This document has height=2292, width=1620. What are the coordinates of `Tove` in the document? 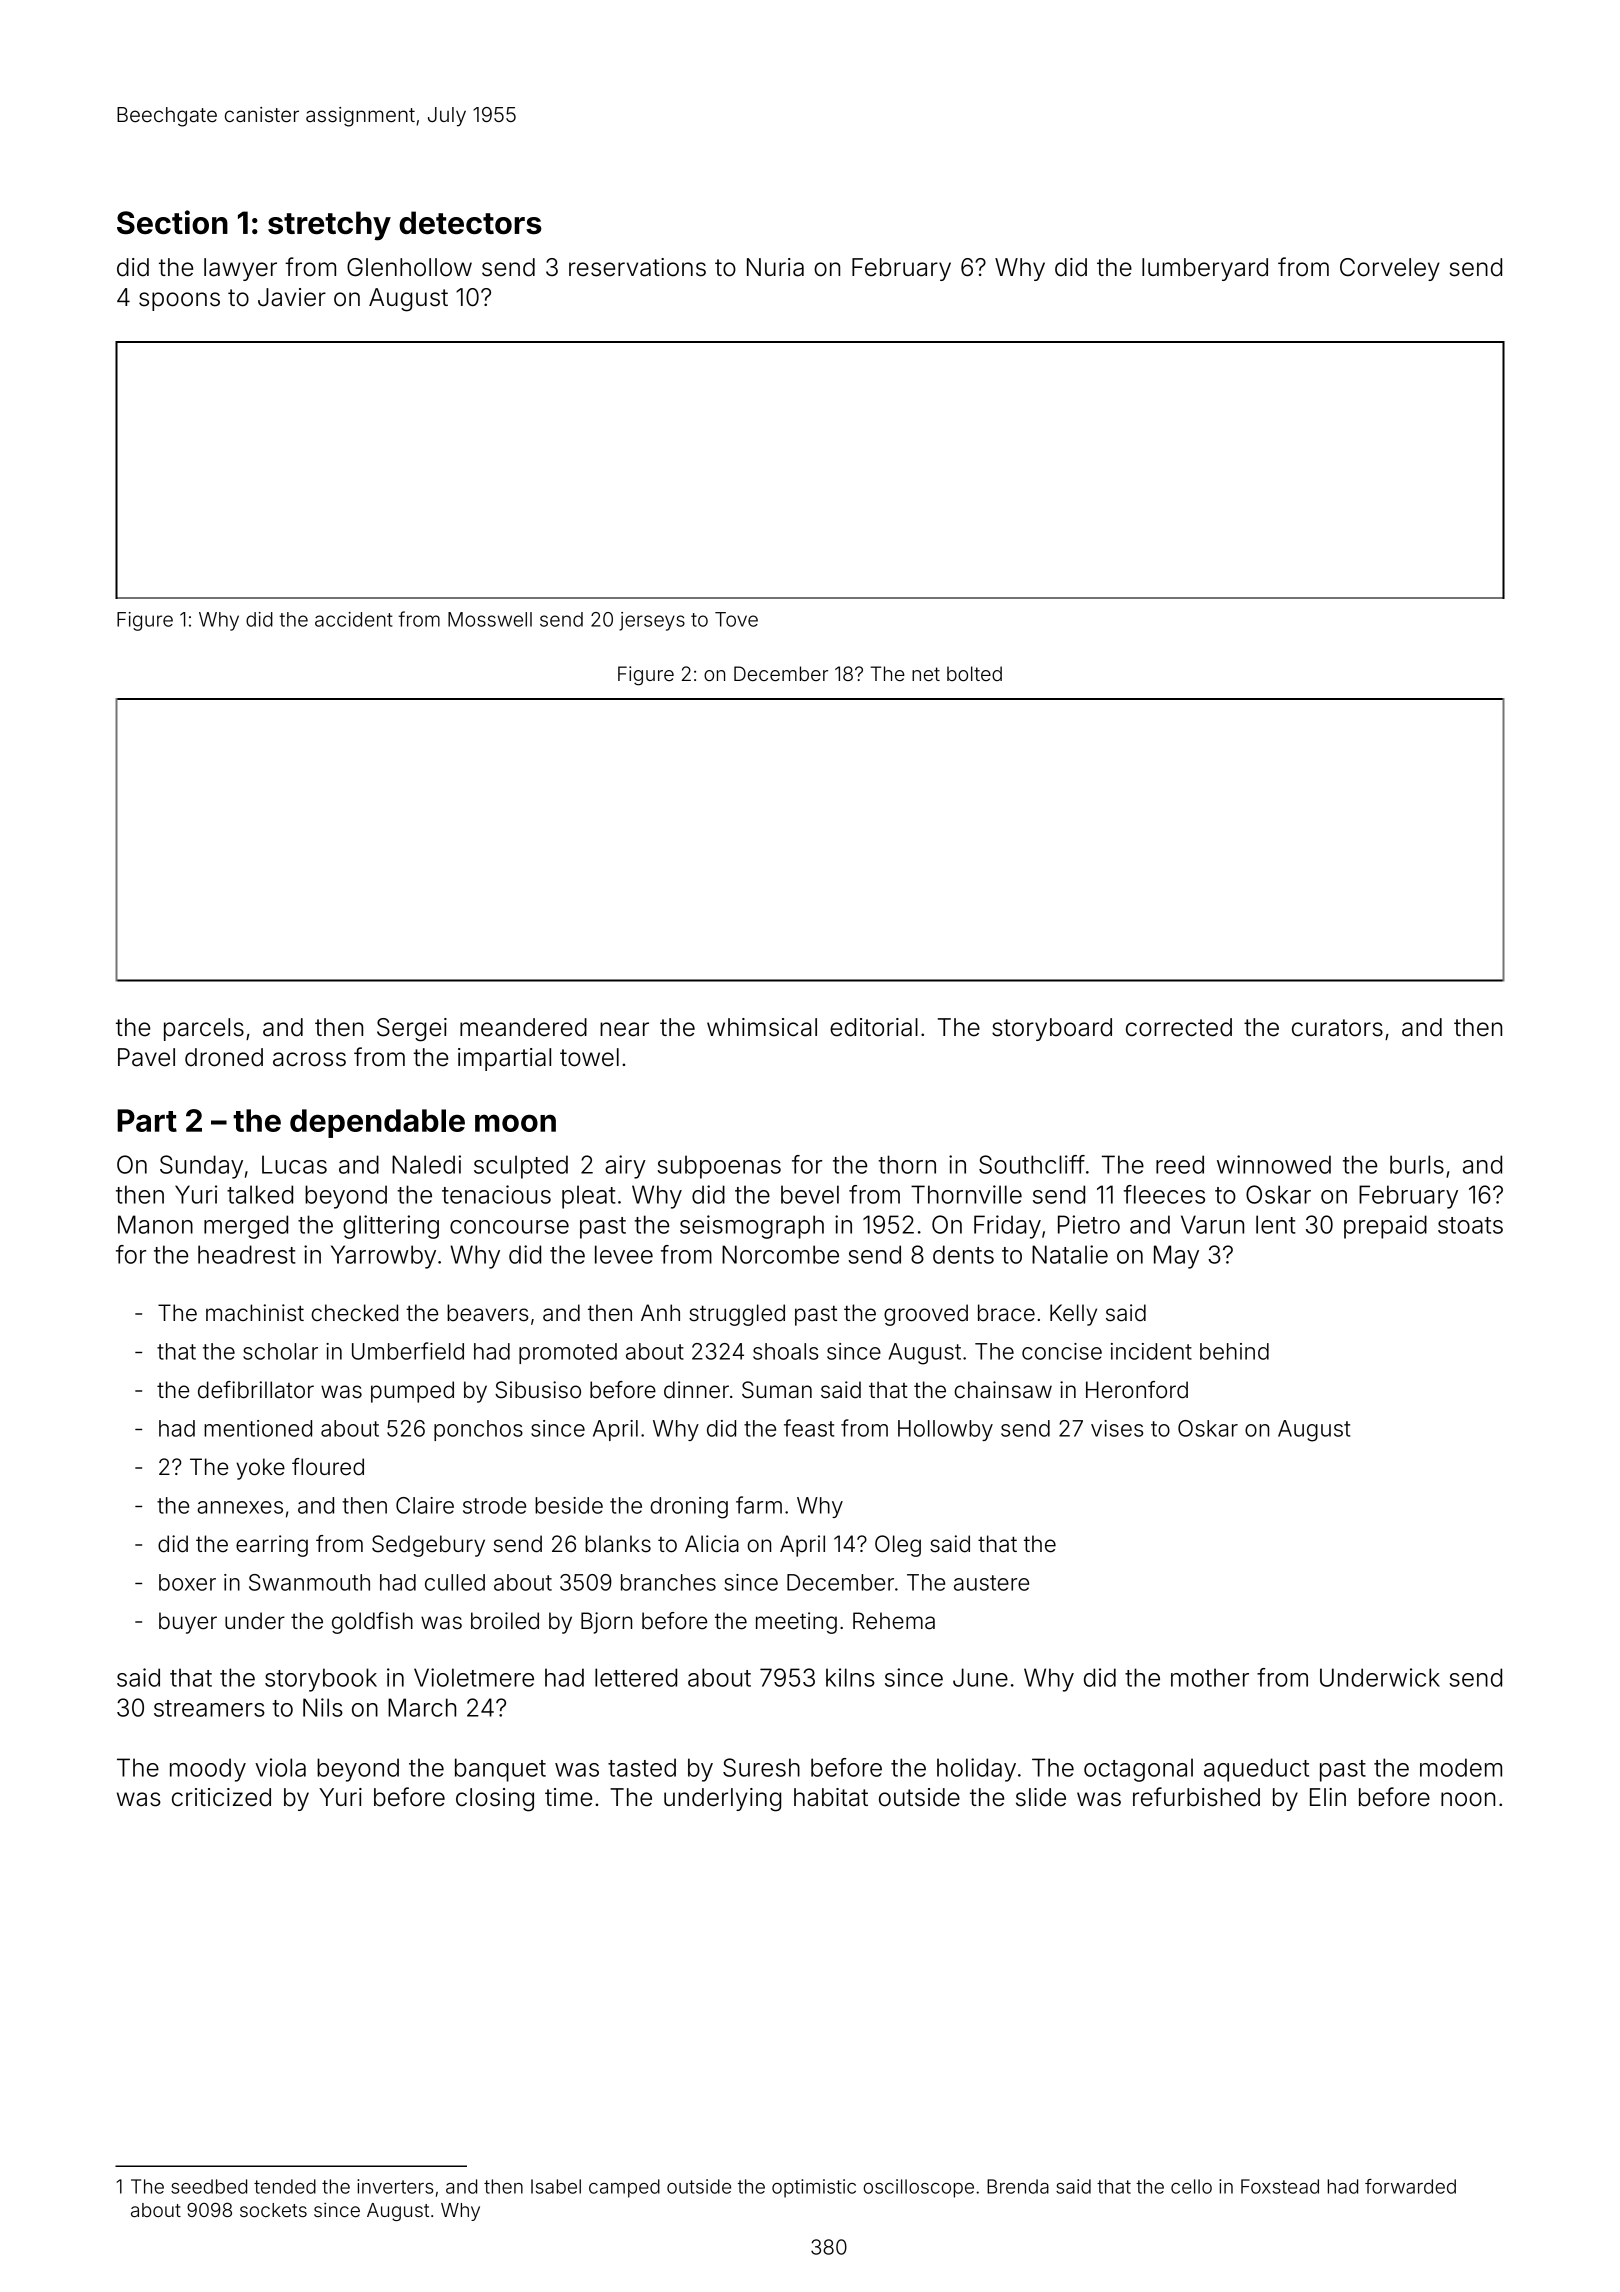 It's located at (736, 619).
